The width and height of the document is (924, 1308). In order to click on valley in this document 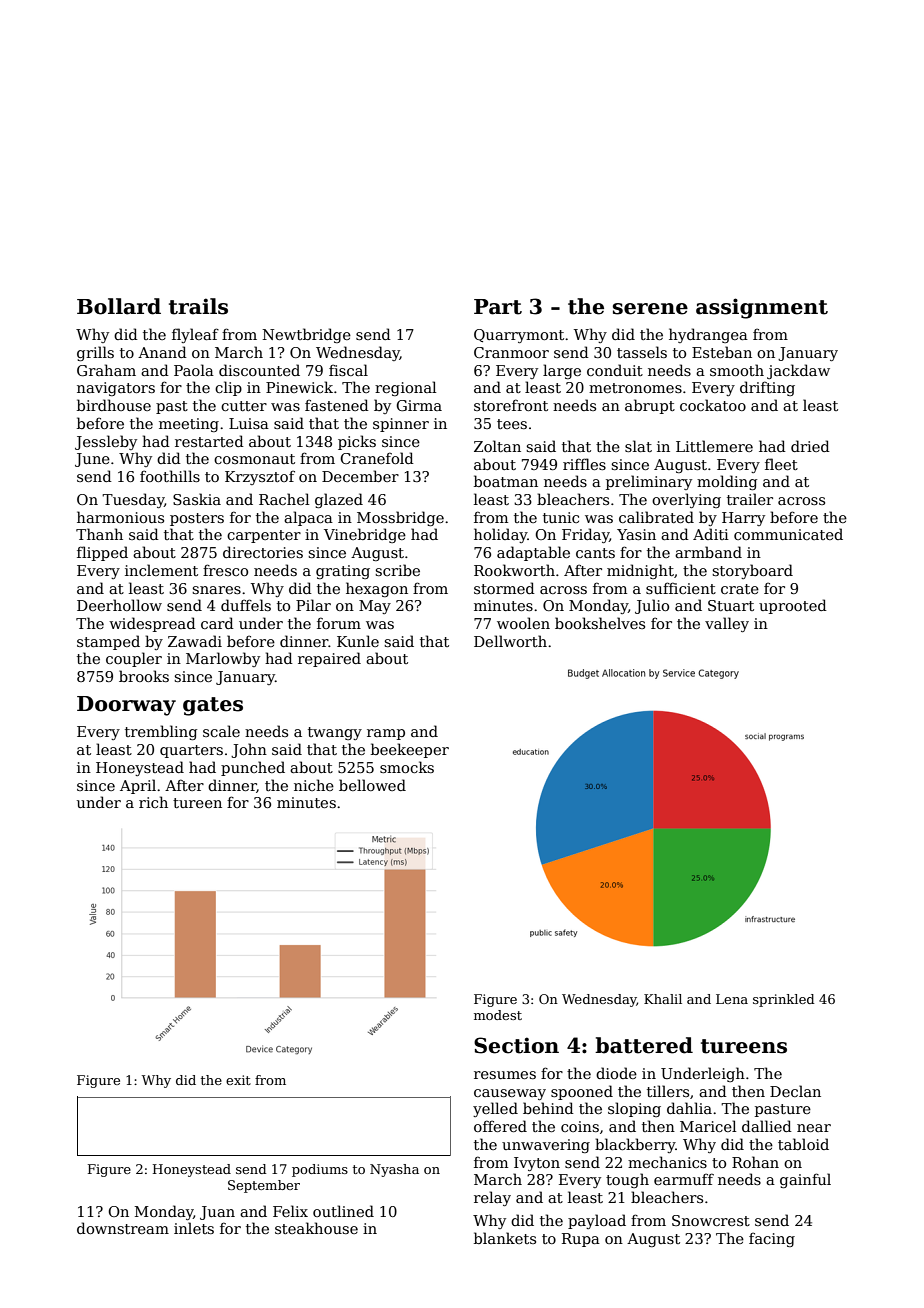, I will do `click(727, 624)`.
